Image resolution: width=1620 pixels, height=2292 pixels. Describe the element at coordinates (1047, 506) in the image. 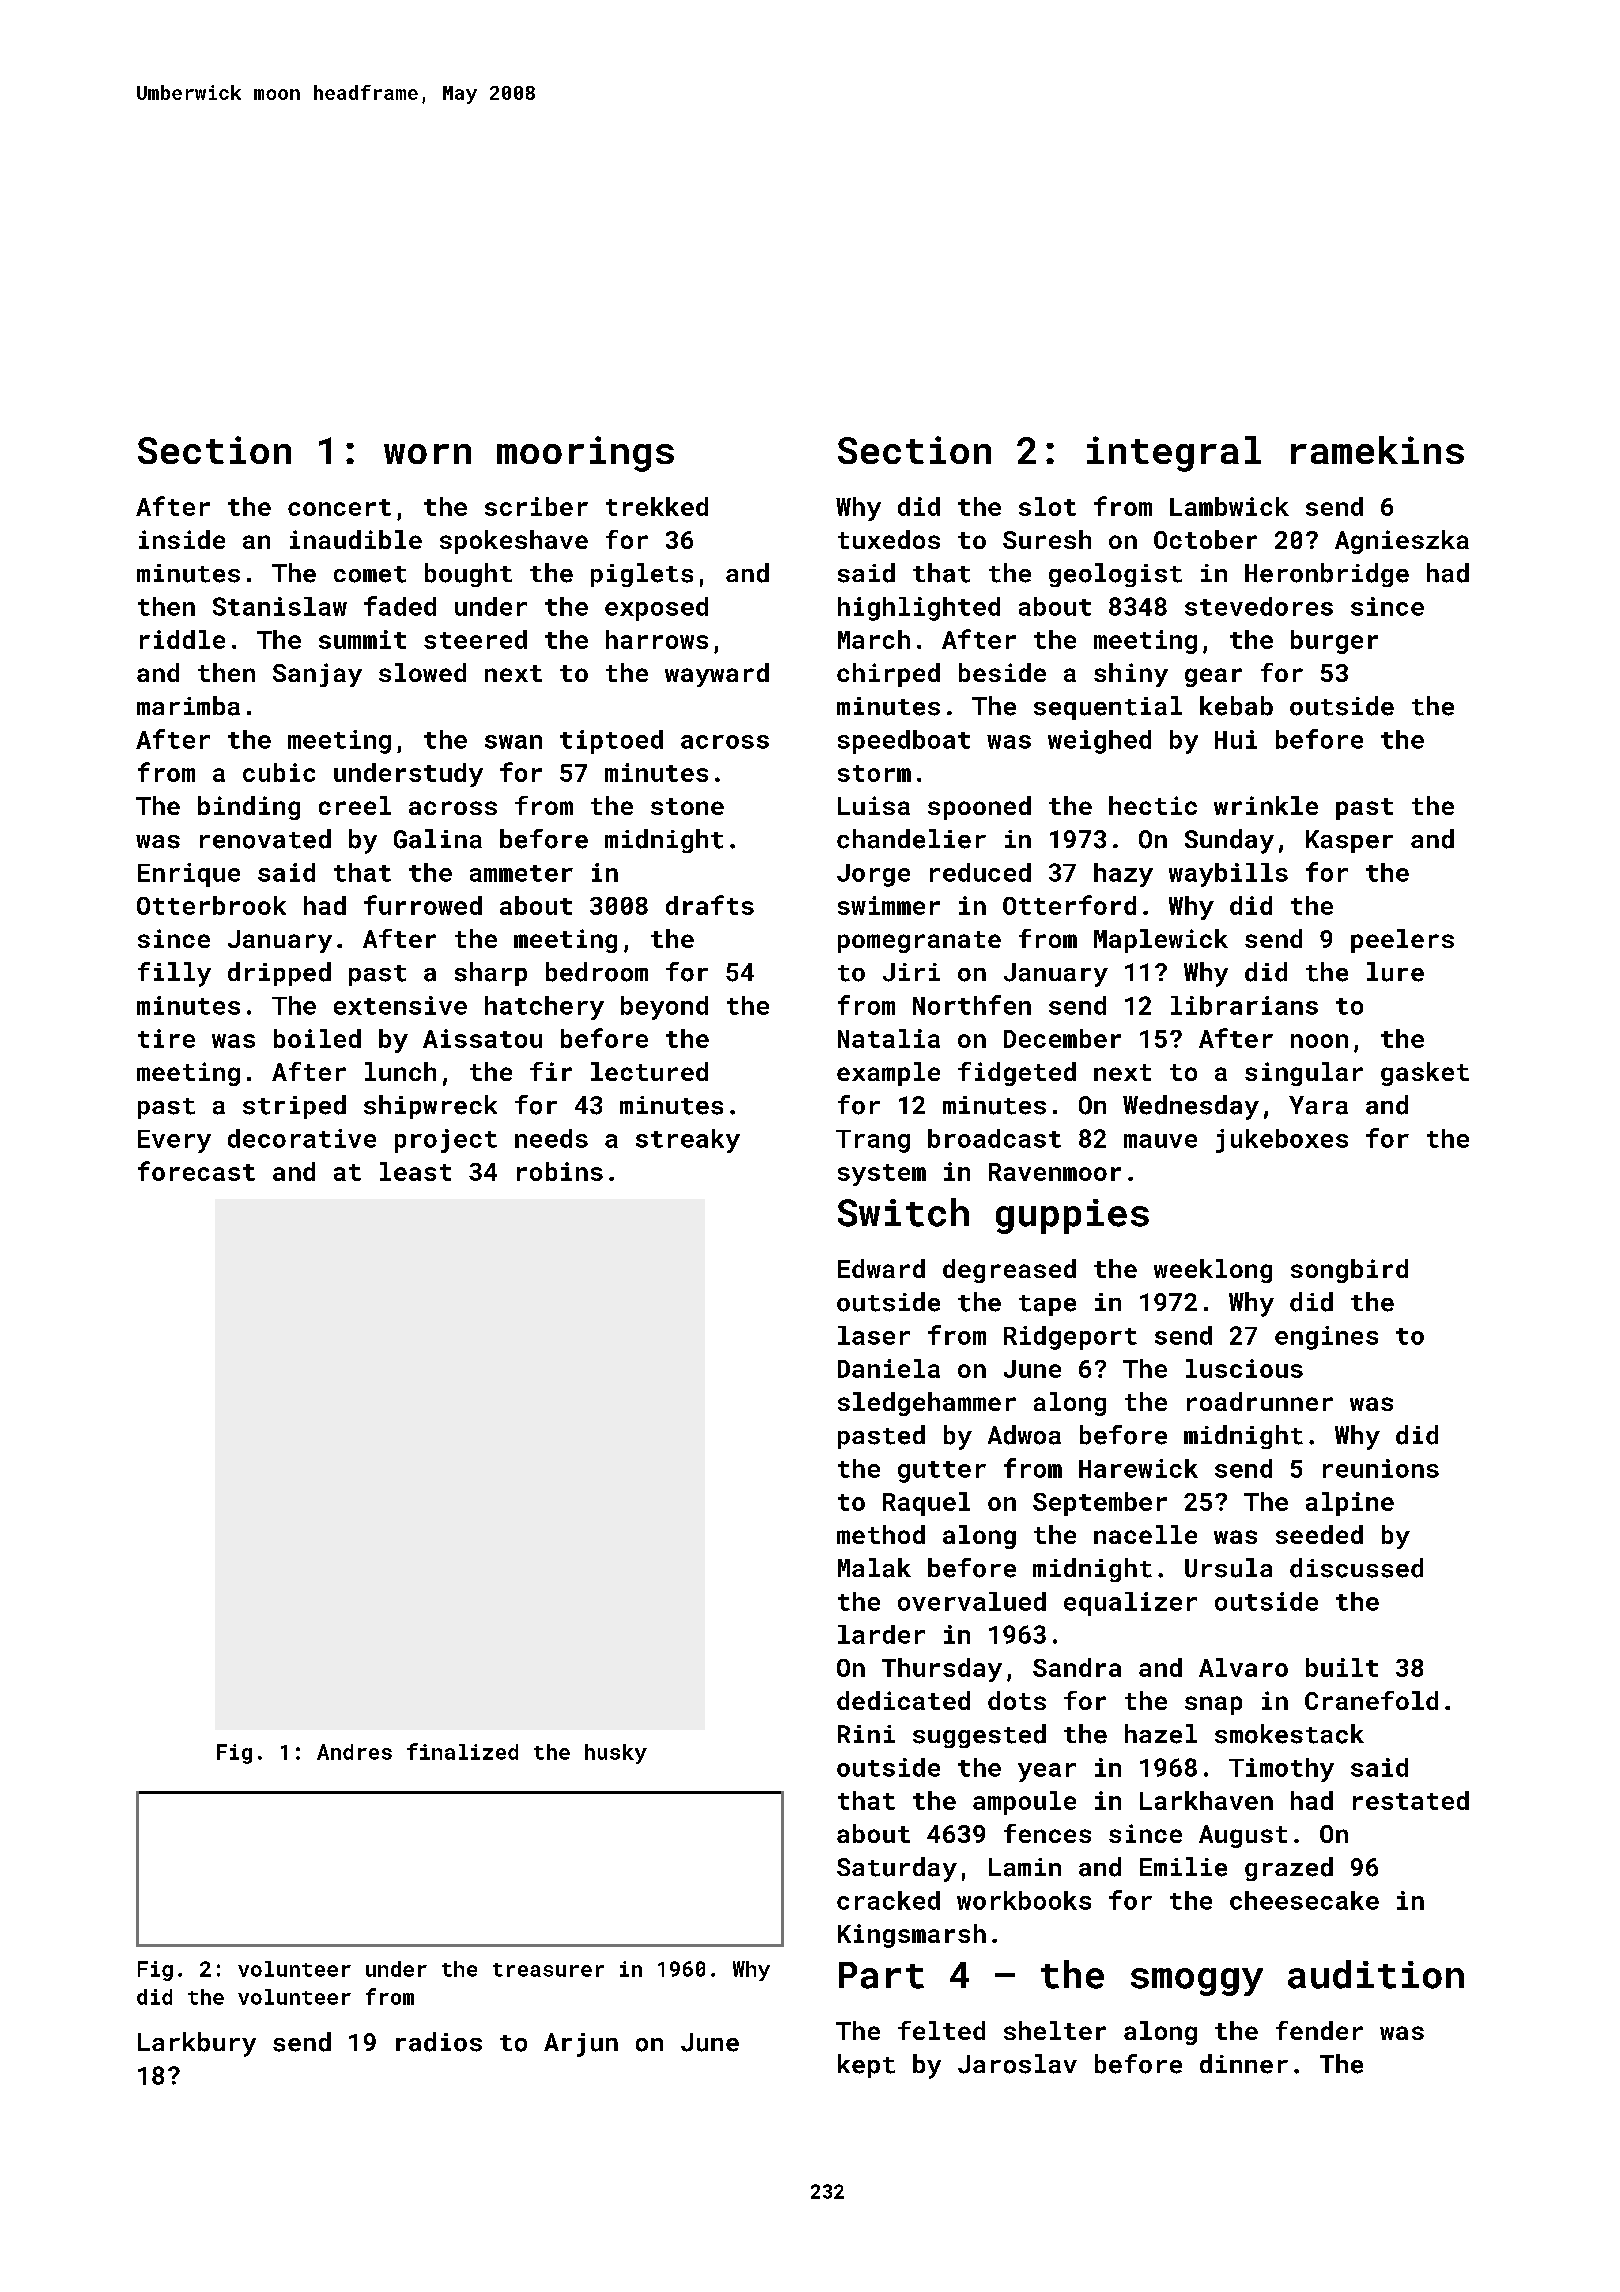

I see `slot` at that location.
